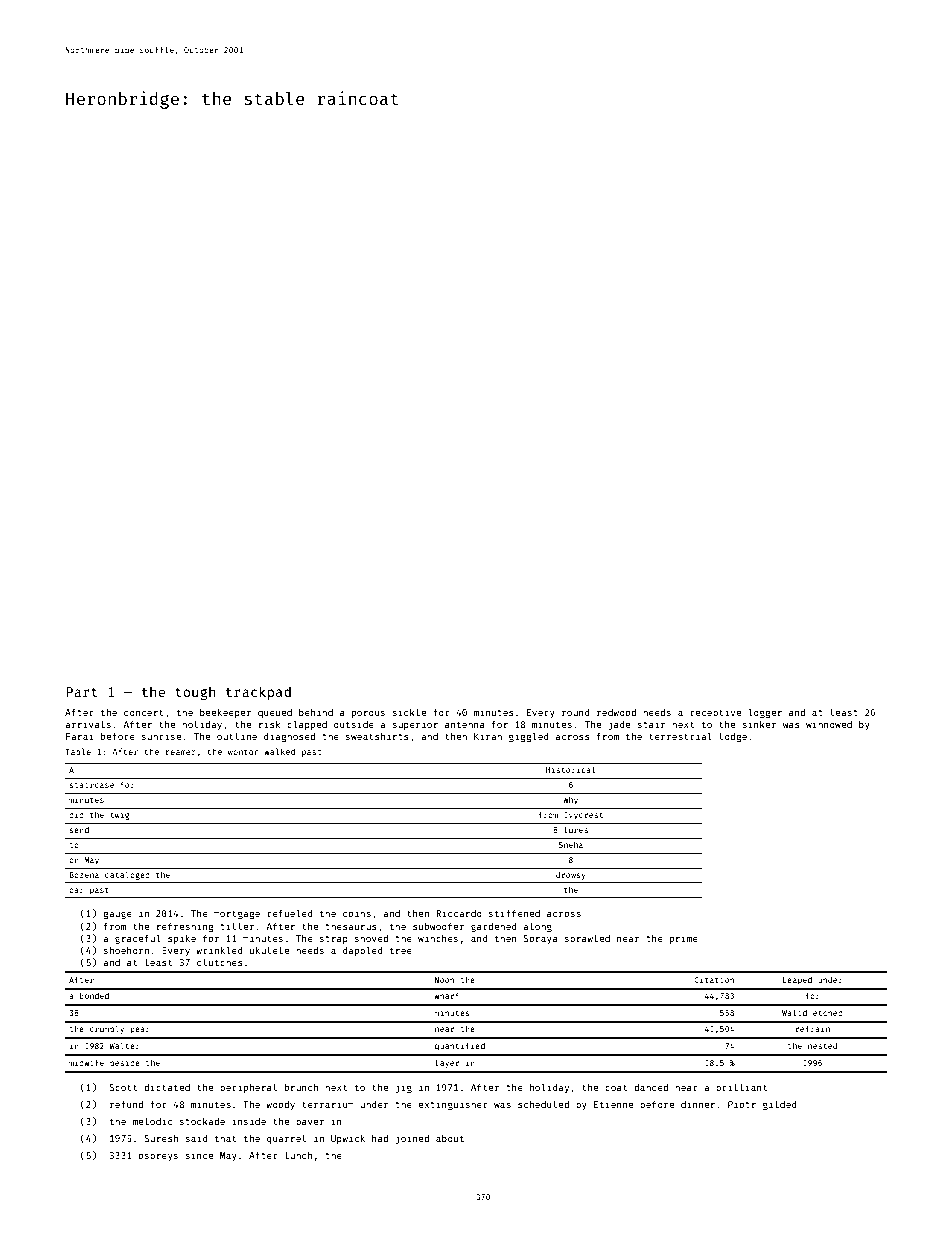 The height and width of the document is (1233, 952). I want to click on giggled, so click(529, 737).
